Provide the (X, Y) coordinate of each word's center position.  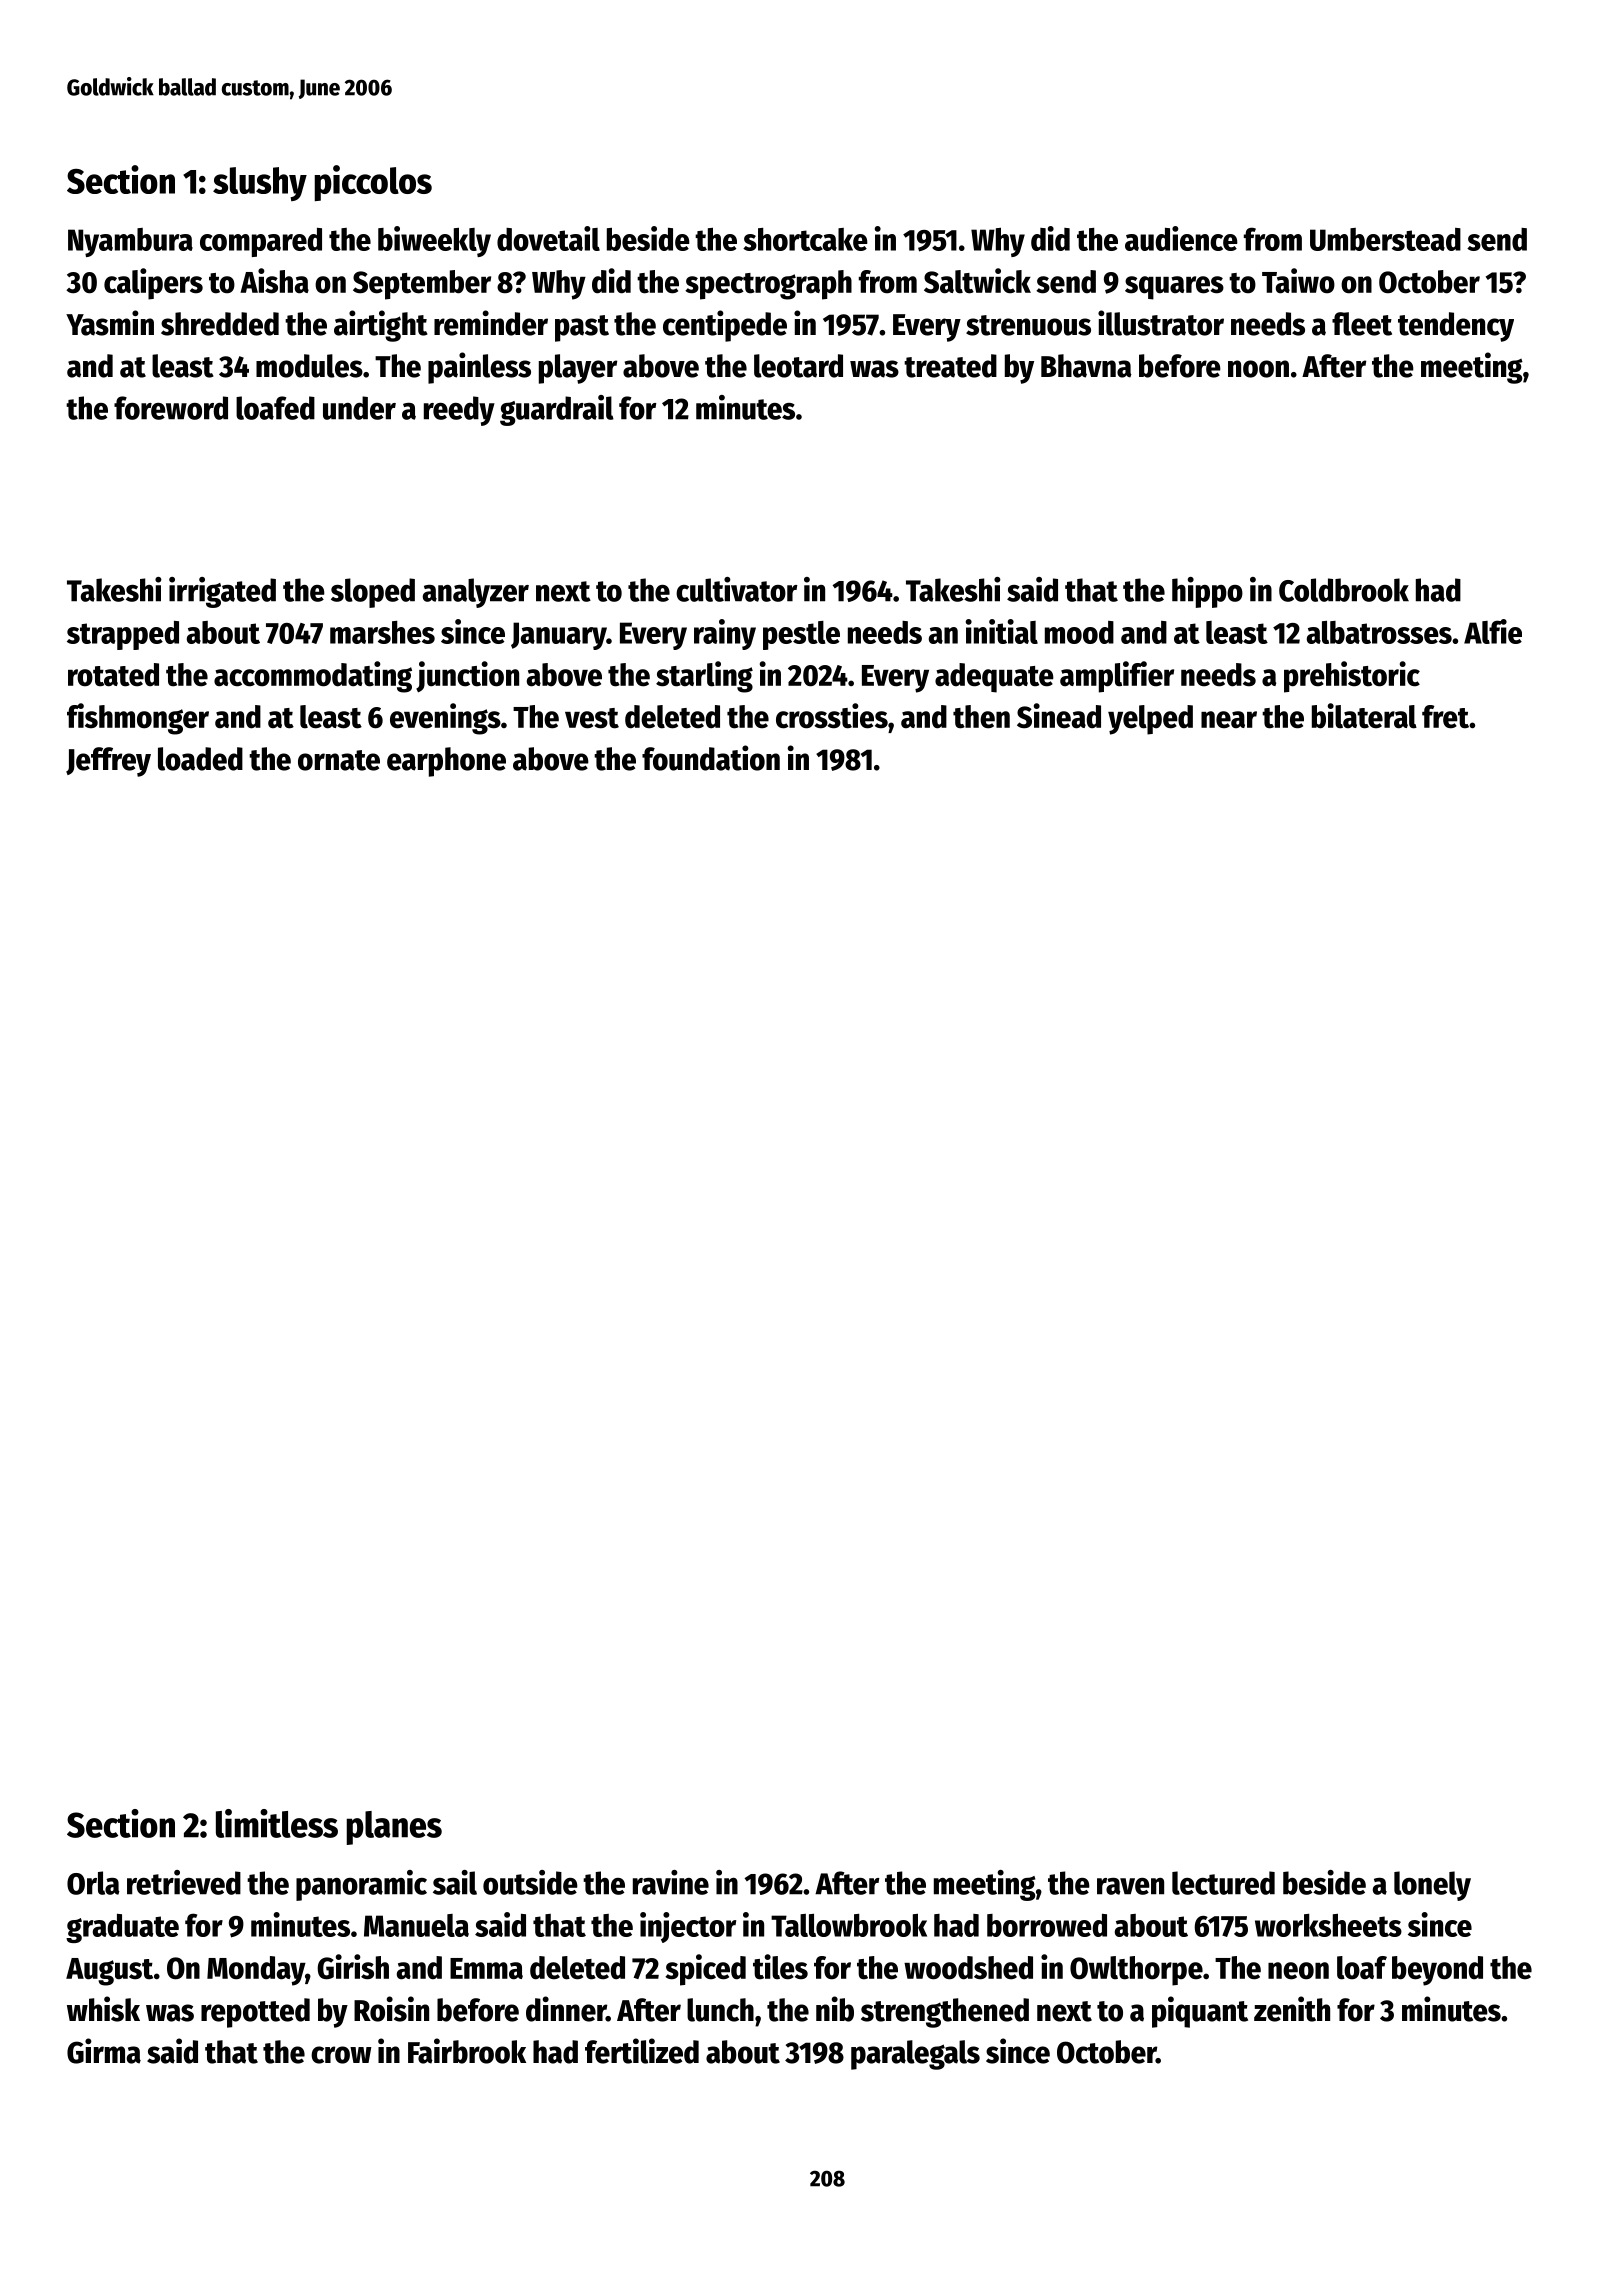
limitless (277, 1823)
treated (950, 366)
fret (1445, 717)
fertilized (642, 2051)
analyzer (476, 593)
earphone (446, 762)
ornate (339, 760)
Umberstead (1385, 239)
